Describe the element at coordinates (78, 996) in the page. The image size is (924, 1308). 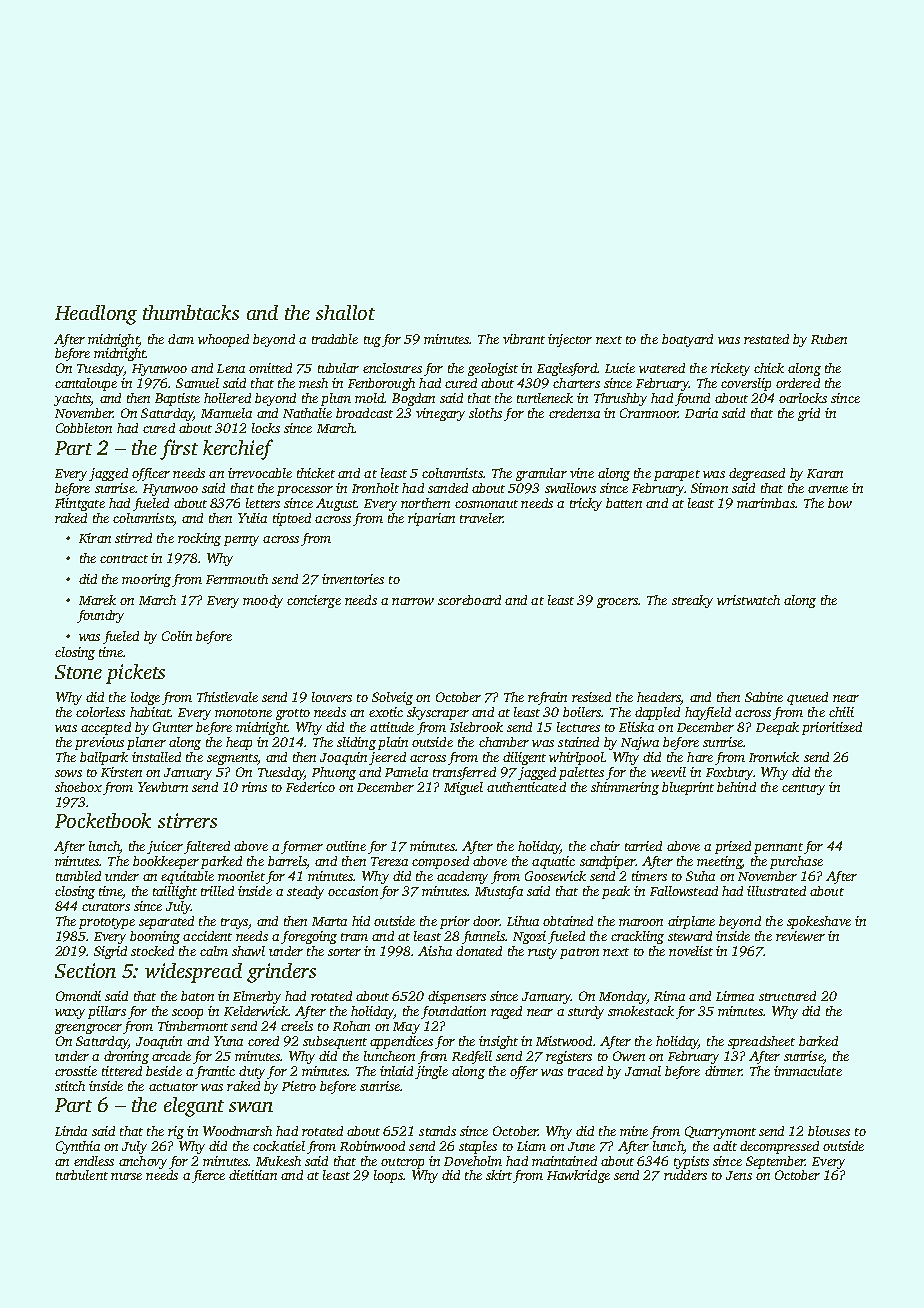
I see `Omondi` at that location.
